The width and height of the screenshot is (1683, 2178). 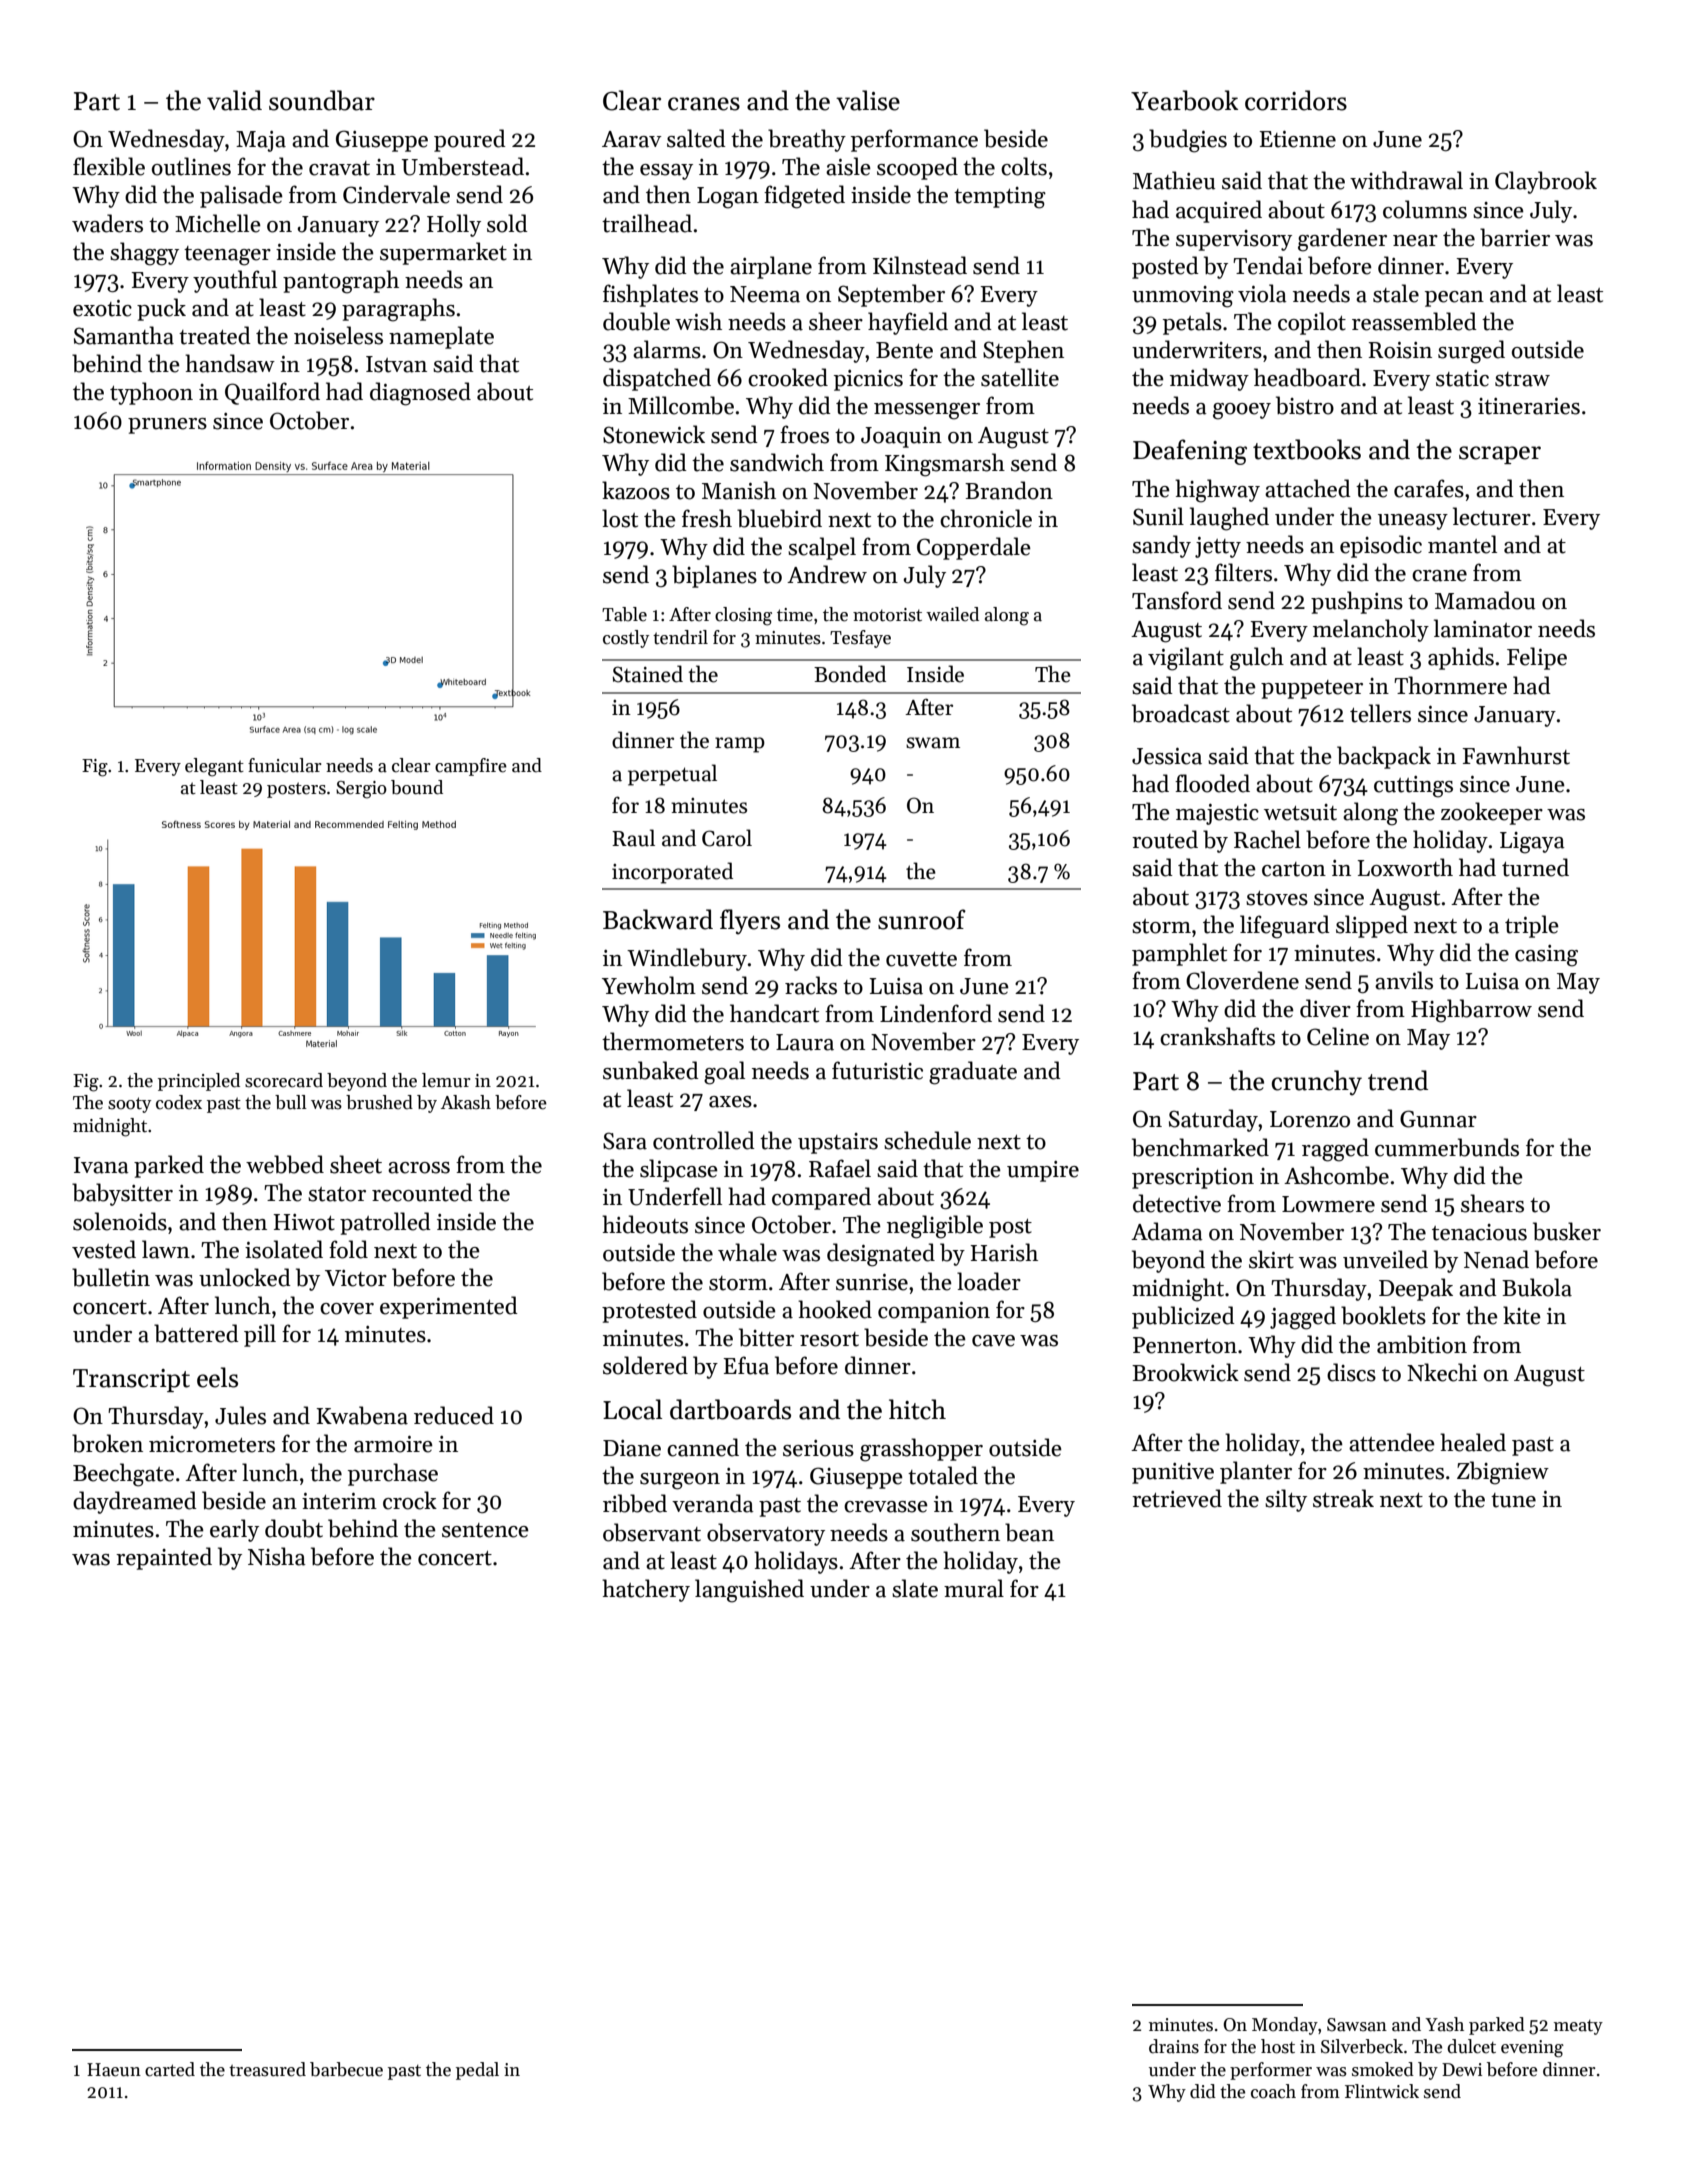 I want to click on Millcombe, so click(x=681, y=405).
